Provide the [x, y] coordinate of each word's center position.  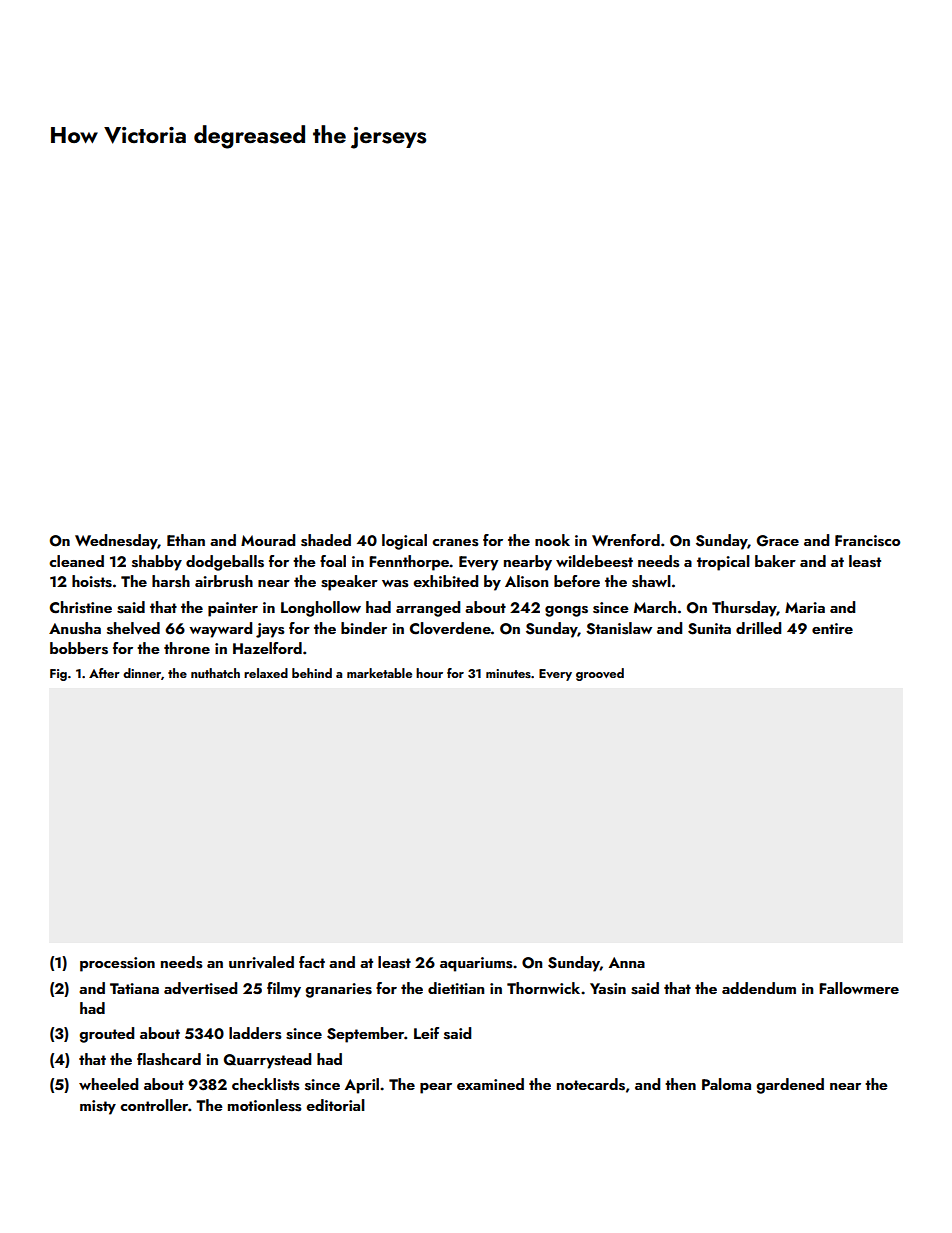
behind [312, 673]
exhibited [445, 581]
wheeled [108, 1084]
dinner [142, 673]
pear [436, 1088]
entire [832, 628]
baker [775, 561]
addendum [759, 988]
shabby [157, 563]
